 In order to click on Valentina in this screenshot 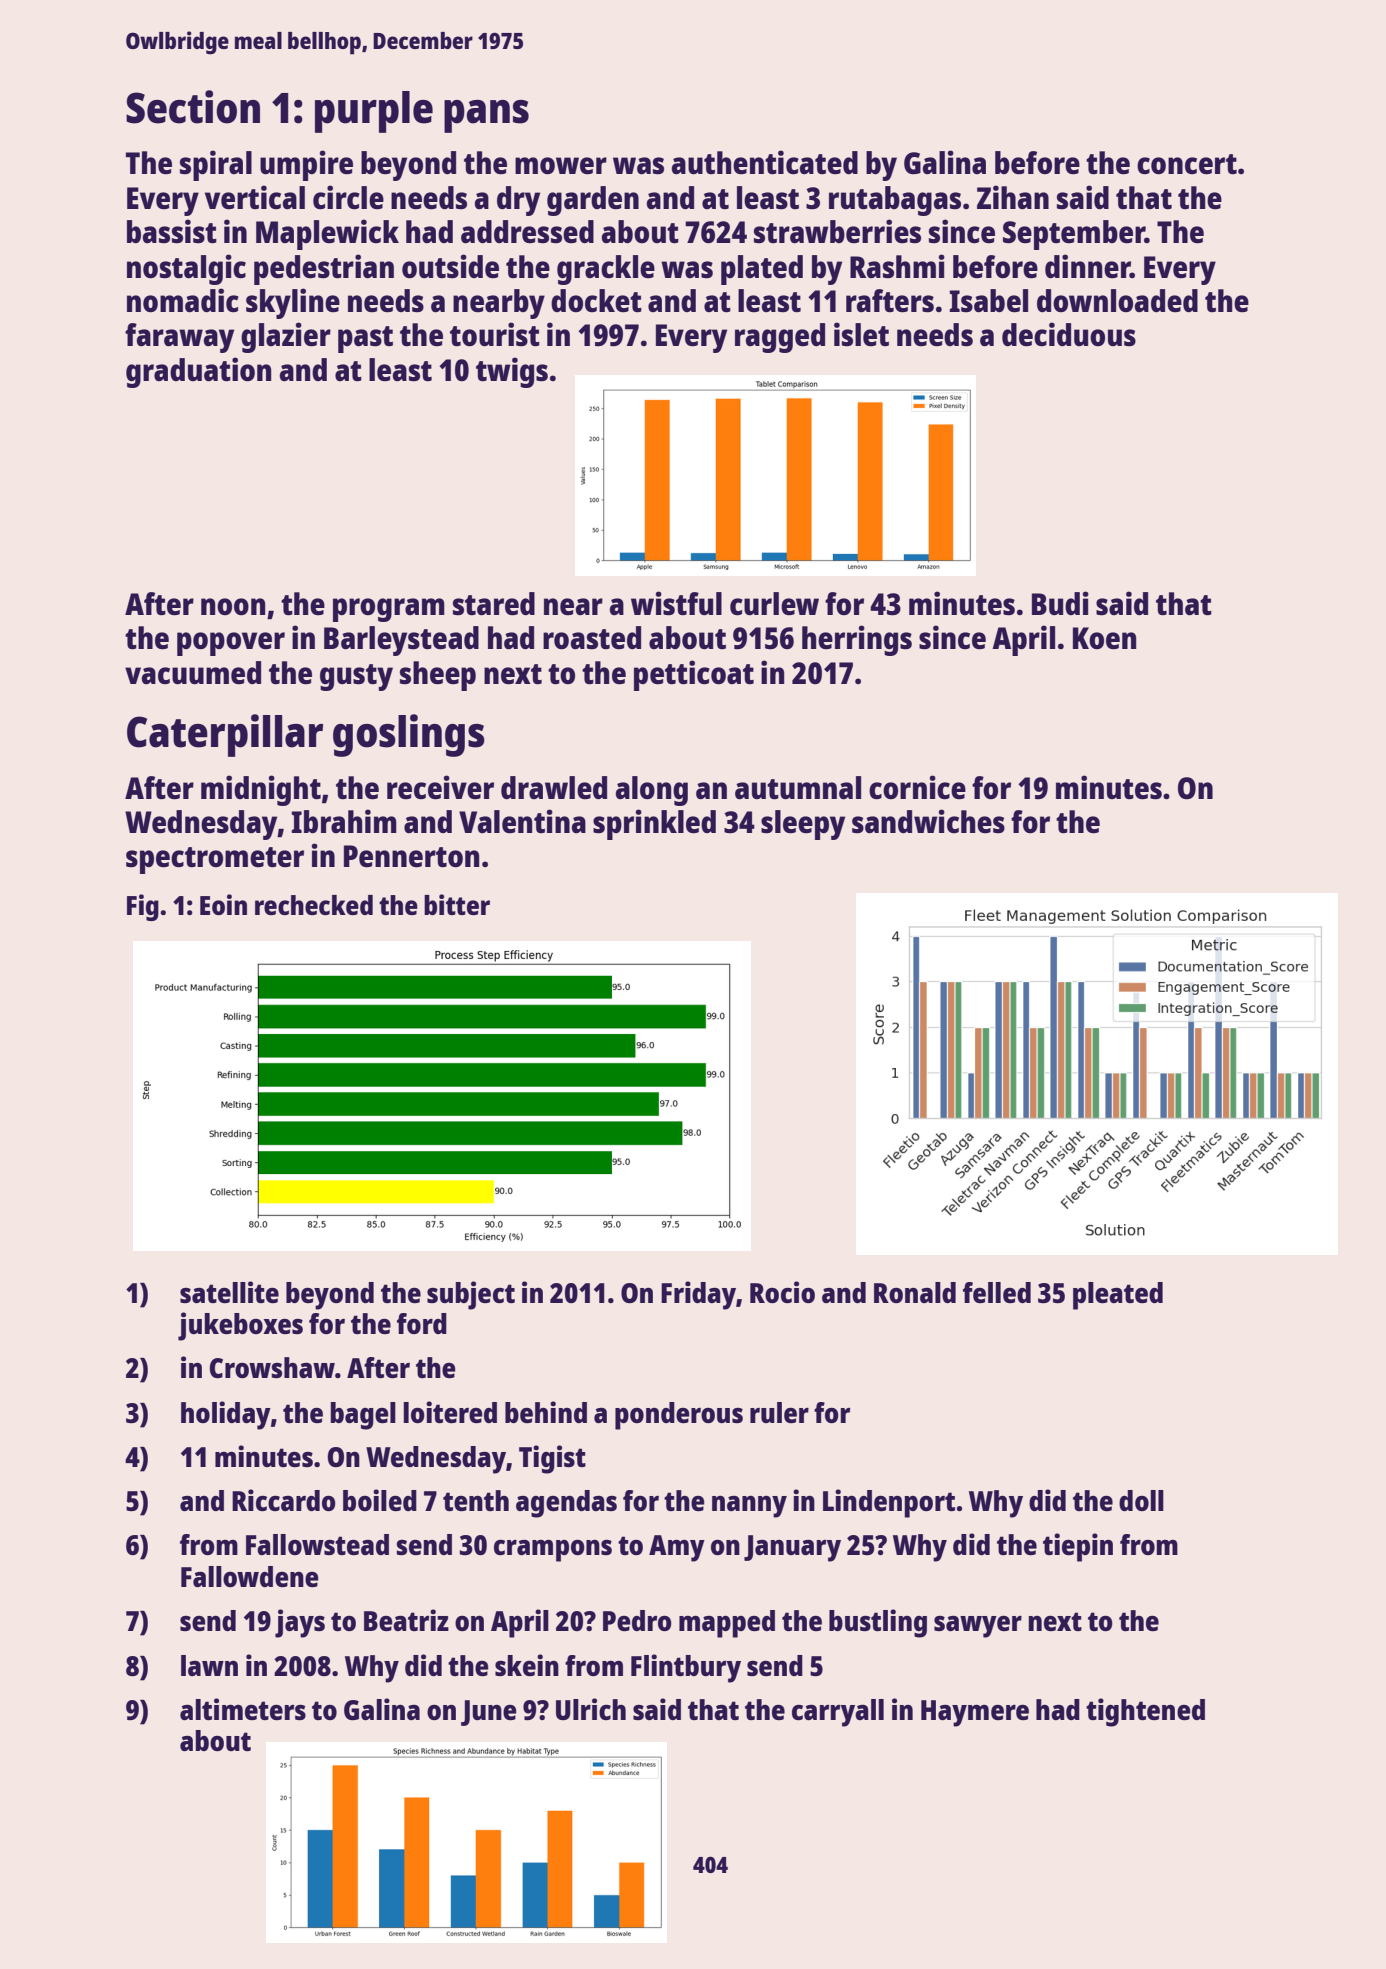, I will do `click(522, 821)`.
